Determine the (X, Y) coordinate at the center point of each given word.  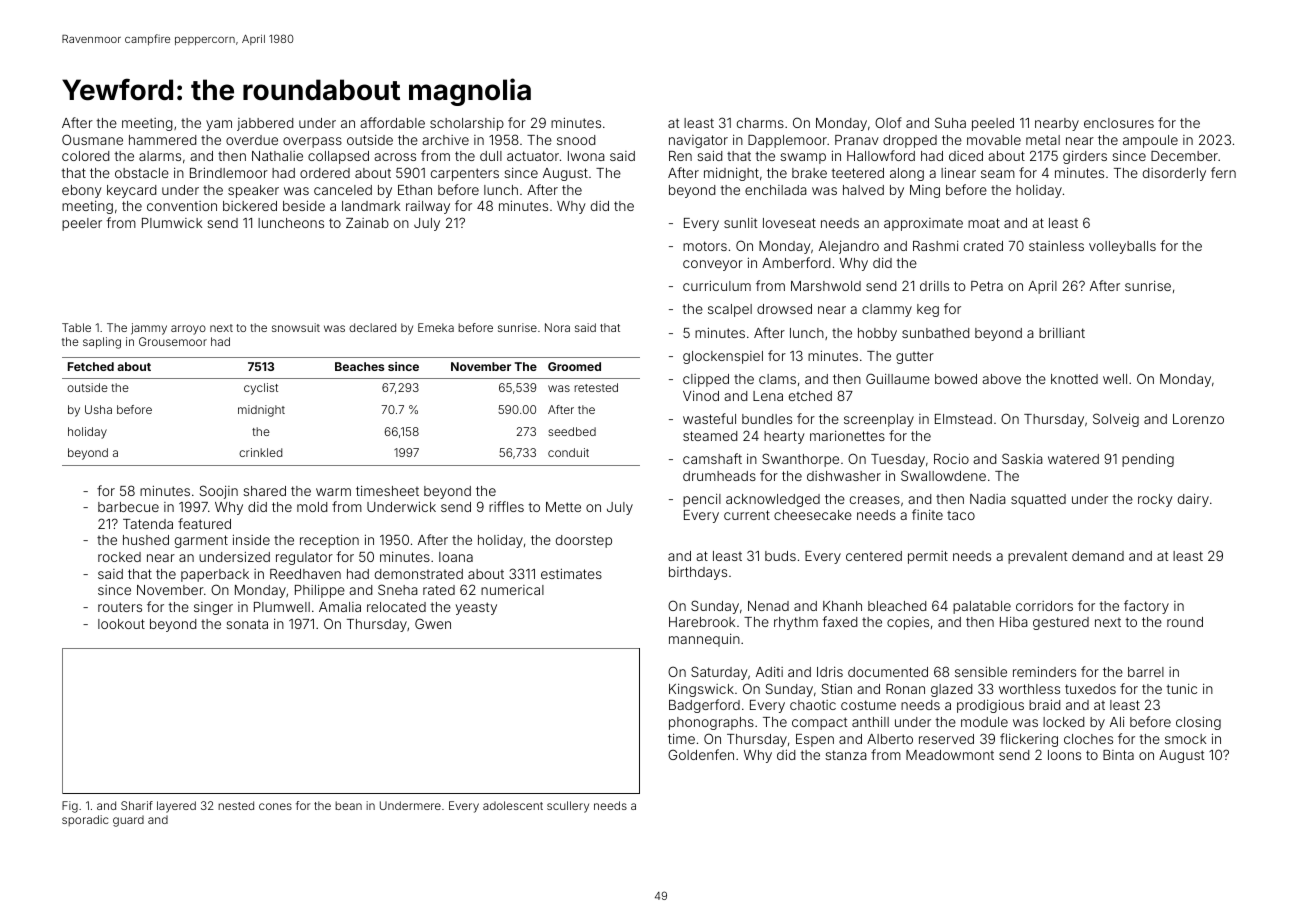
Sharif (137, 805)
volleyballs (1122, 247)
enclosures (1119, 123)
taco (961, 515)
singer (213, 608)
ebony (82, 191)
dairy (1193, 500)
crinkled (260, 452)
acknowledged (773, 500)
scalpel (730, 310)
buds (780, 556)
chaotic (813, 705)
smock (1185, 739)
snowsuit (296, 327)
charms (760, 123)
